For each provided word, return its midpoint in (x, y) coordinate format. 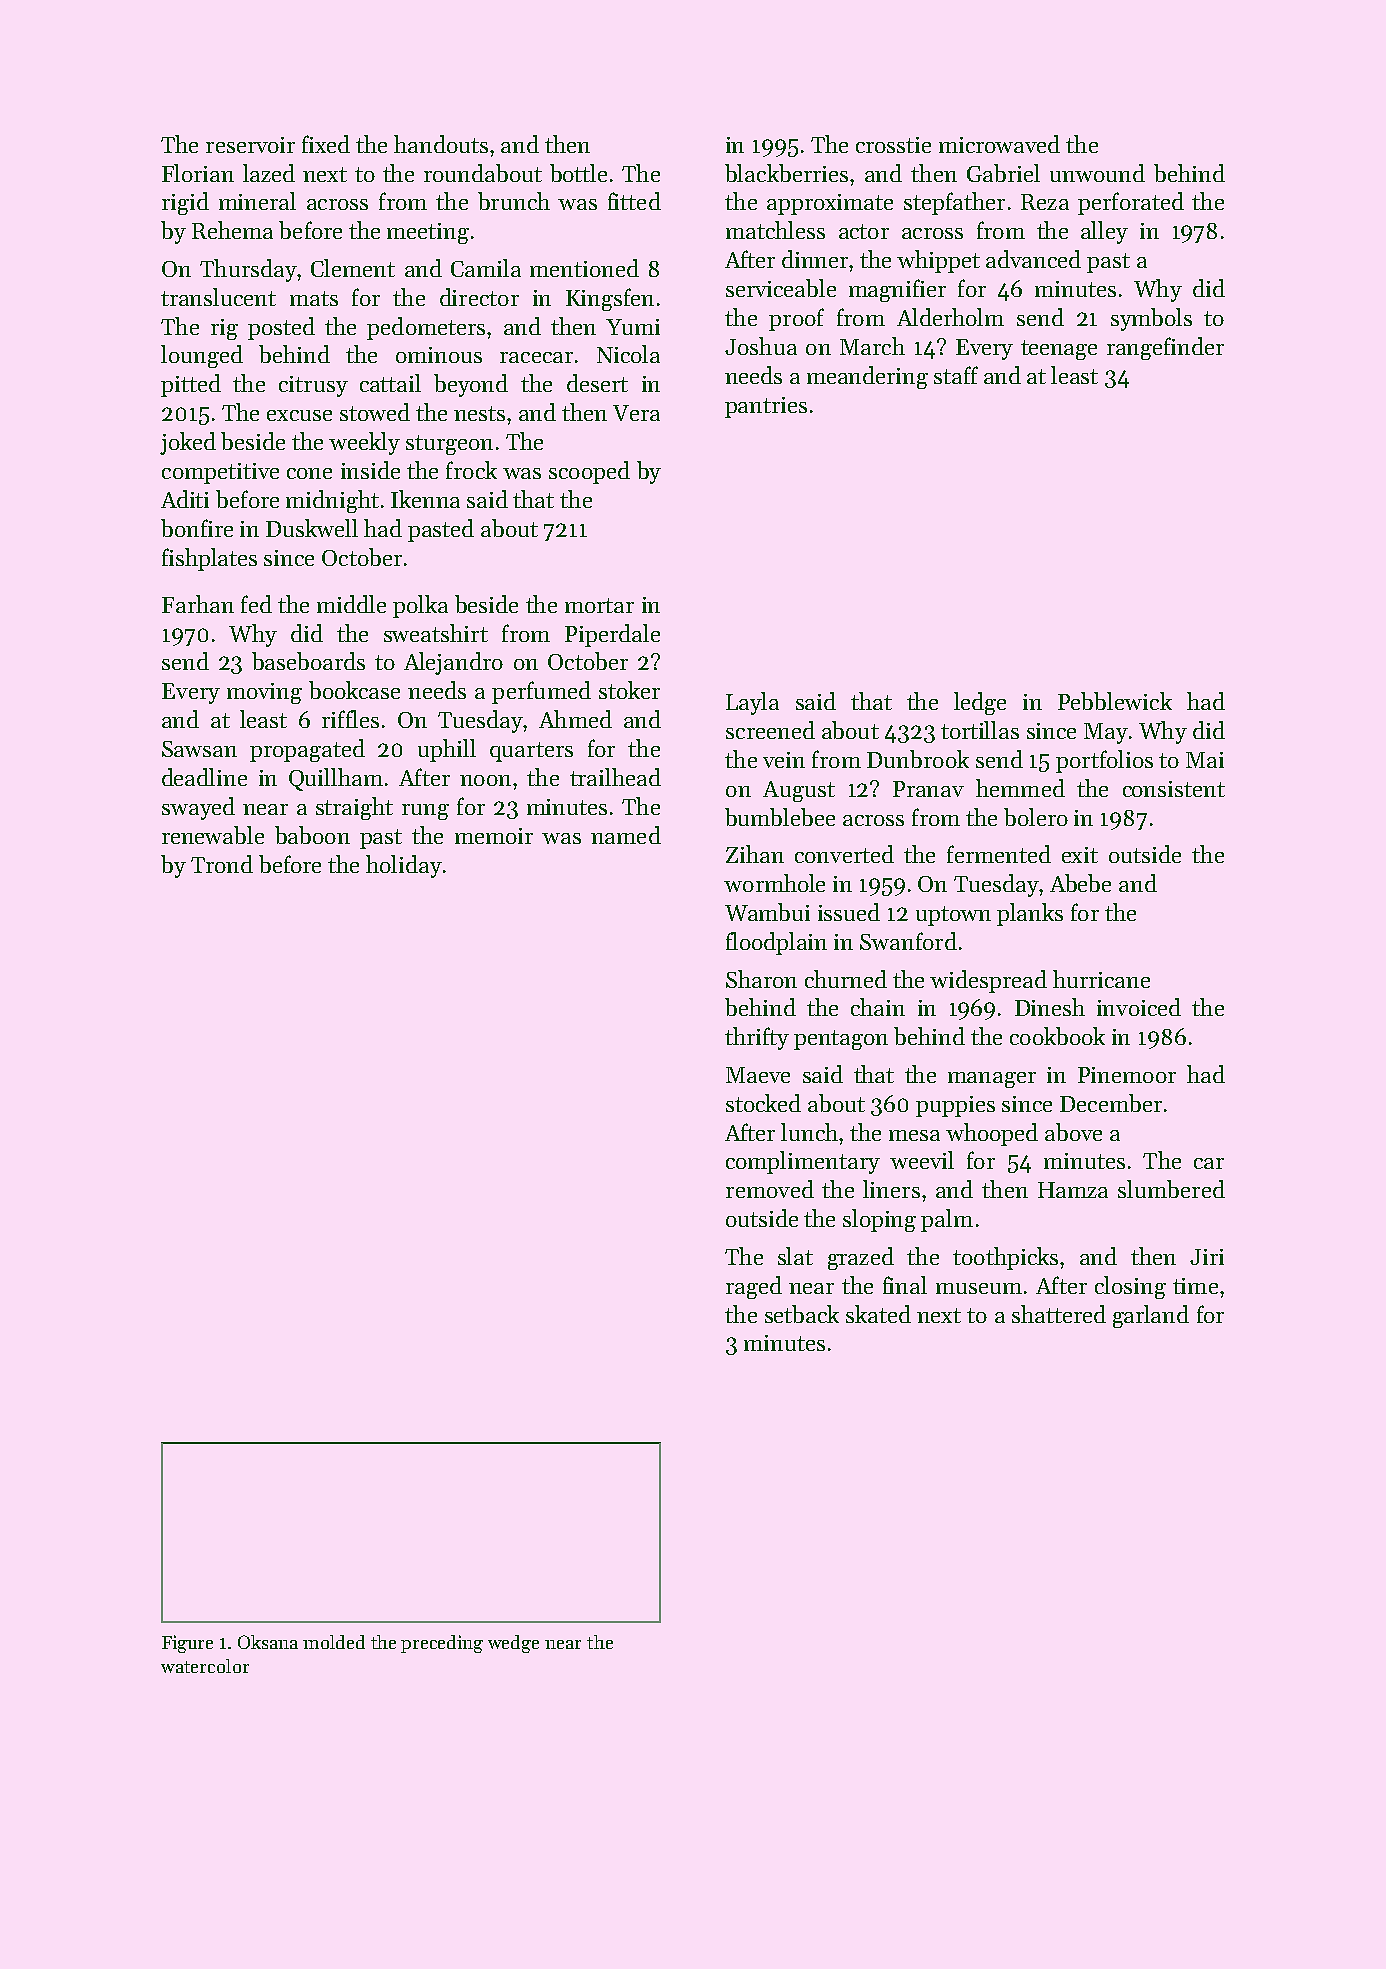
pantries (766, 407)
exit (1080, 855)
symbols (1151, 319)
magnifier (897, 290)
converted (844, 854)
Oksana (268, 1642)
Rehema (232, 230)
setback (802, 1314)
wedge (513, 1644)
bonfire (197, 528)
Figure (187, 1644)
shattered (1059, 1314)
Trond (222, 864)
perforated (1131, 203)
